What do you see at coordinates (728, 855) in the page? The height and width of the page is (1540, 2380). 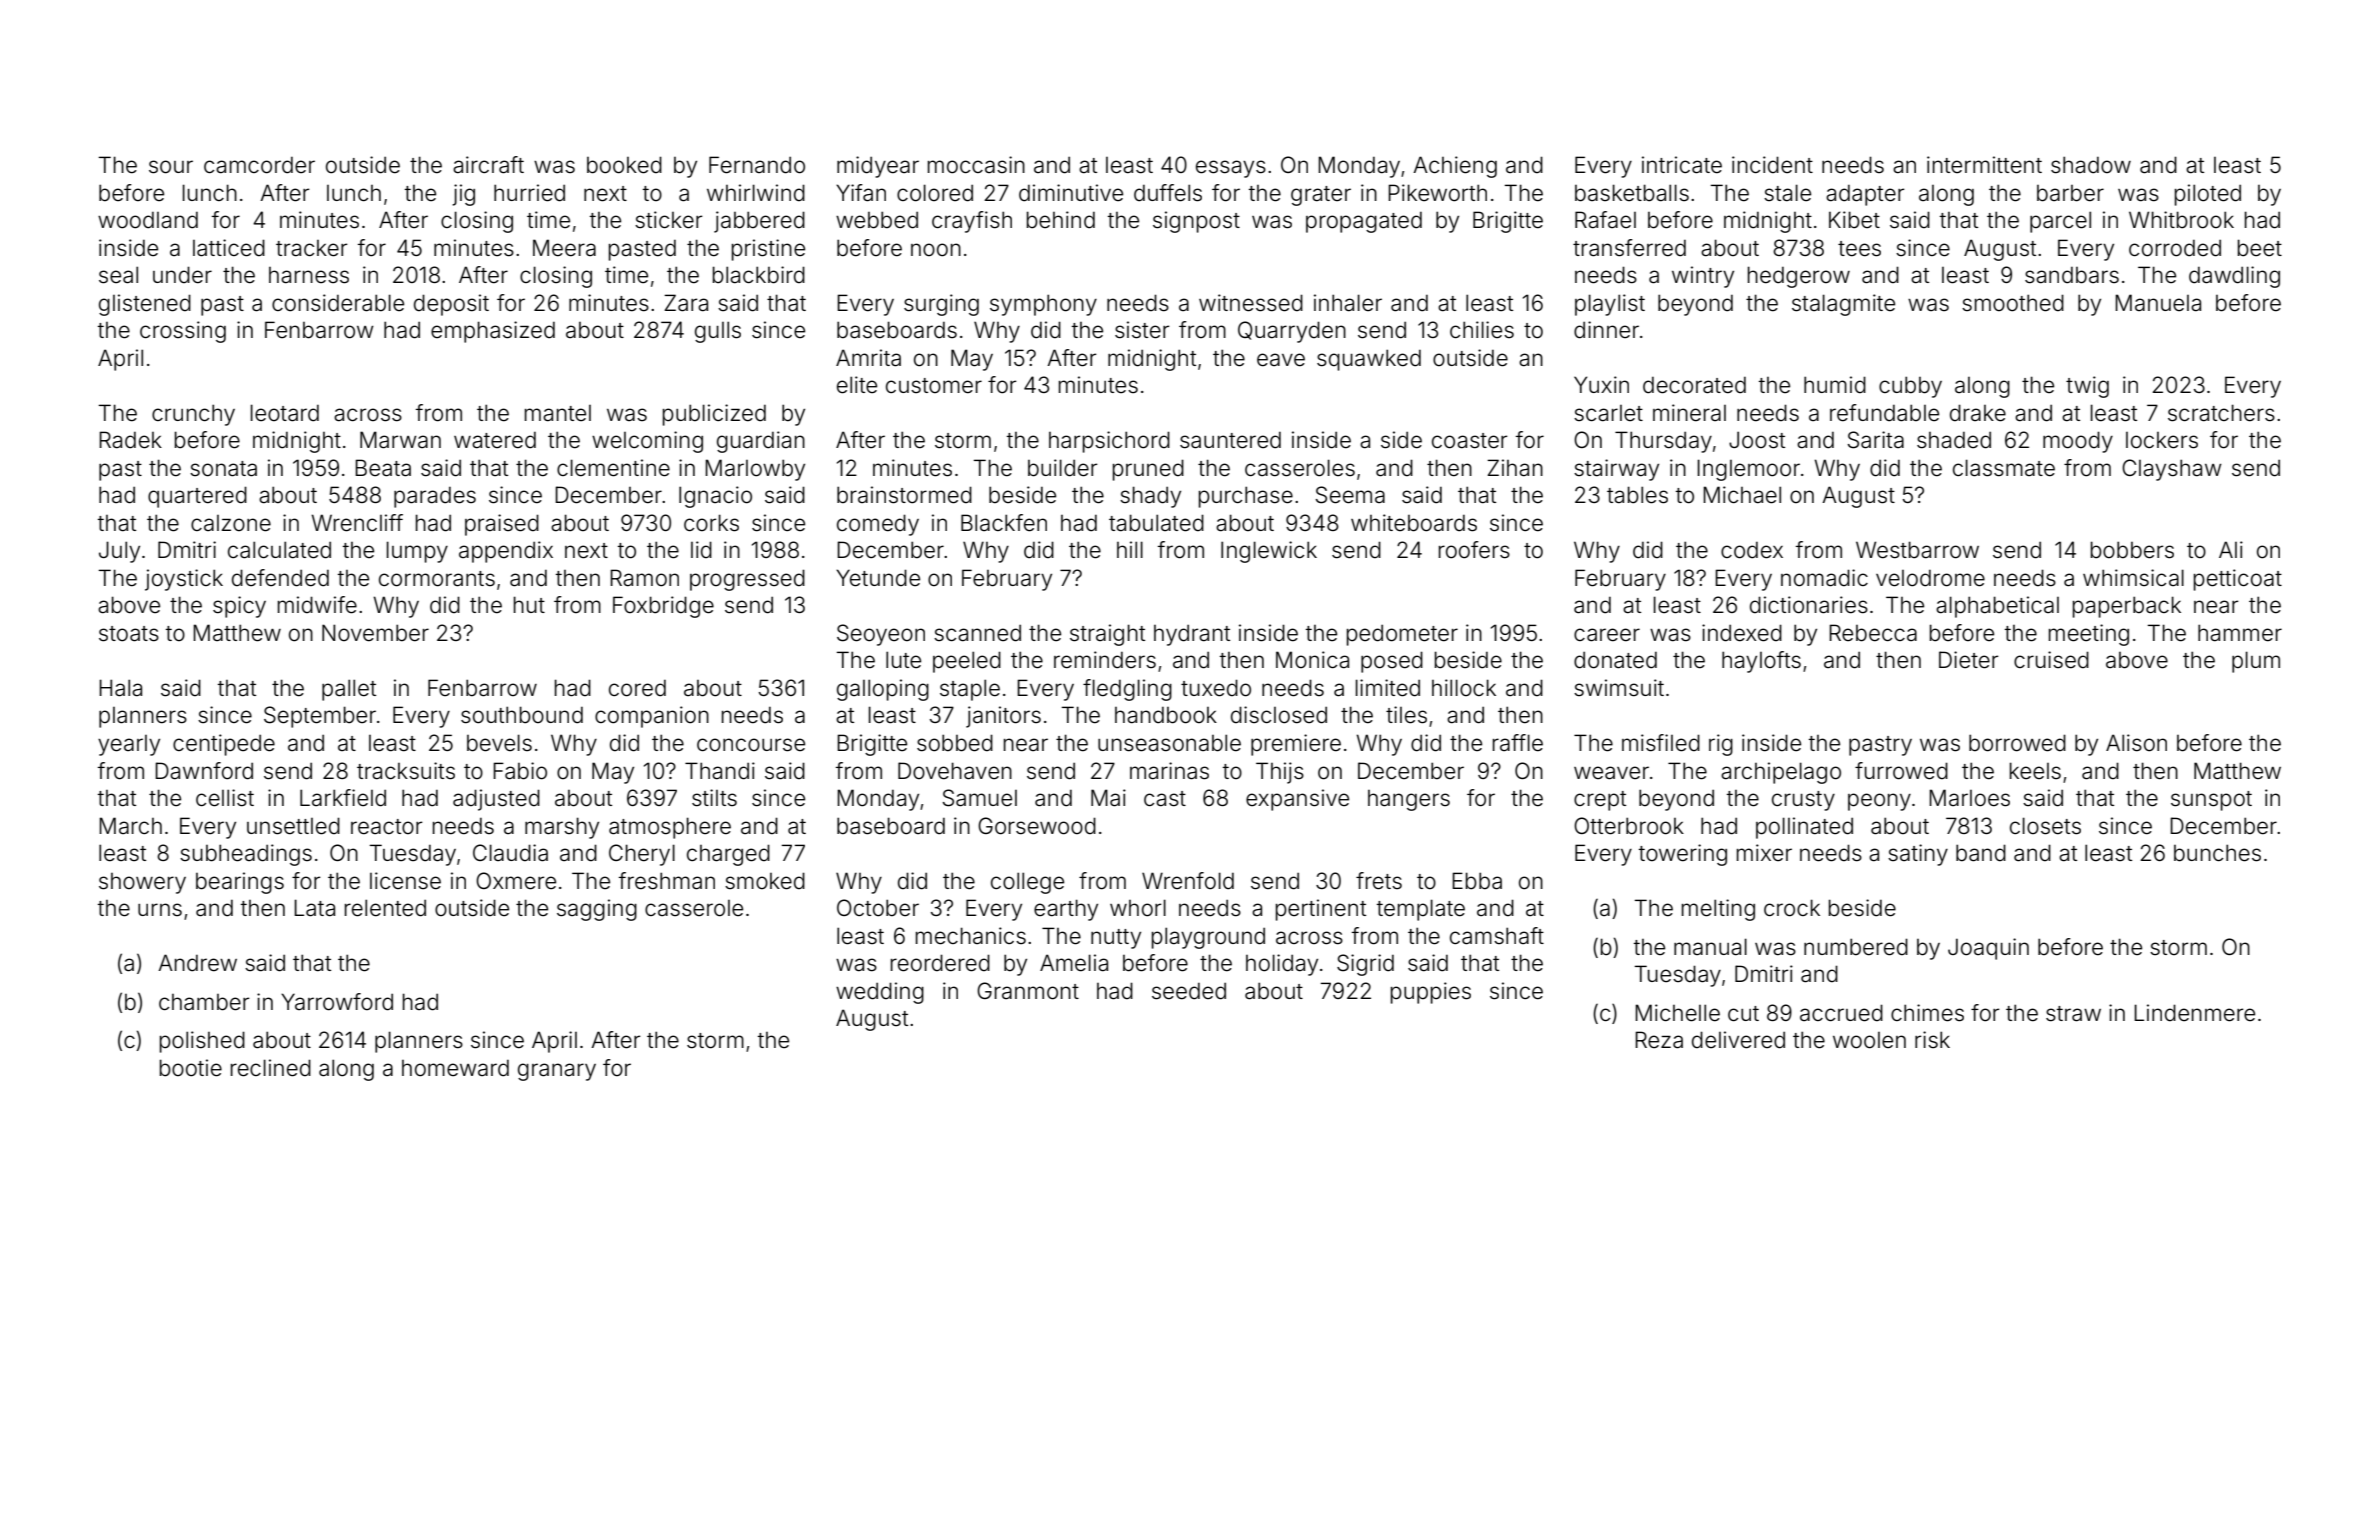 I see `charged` at bounding box center [728, 855].
